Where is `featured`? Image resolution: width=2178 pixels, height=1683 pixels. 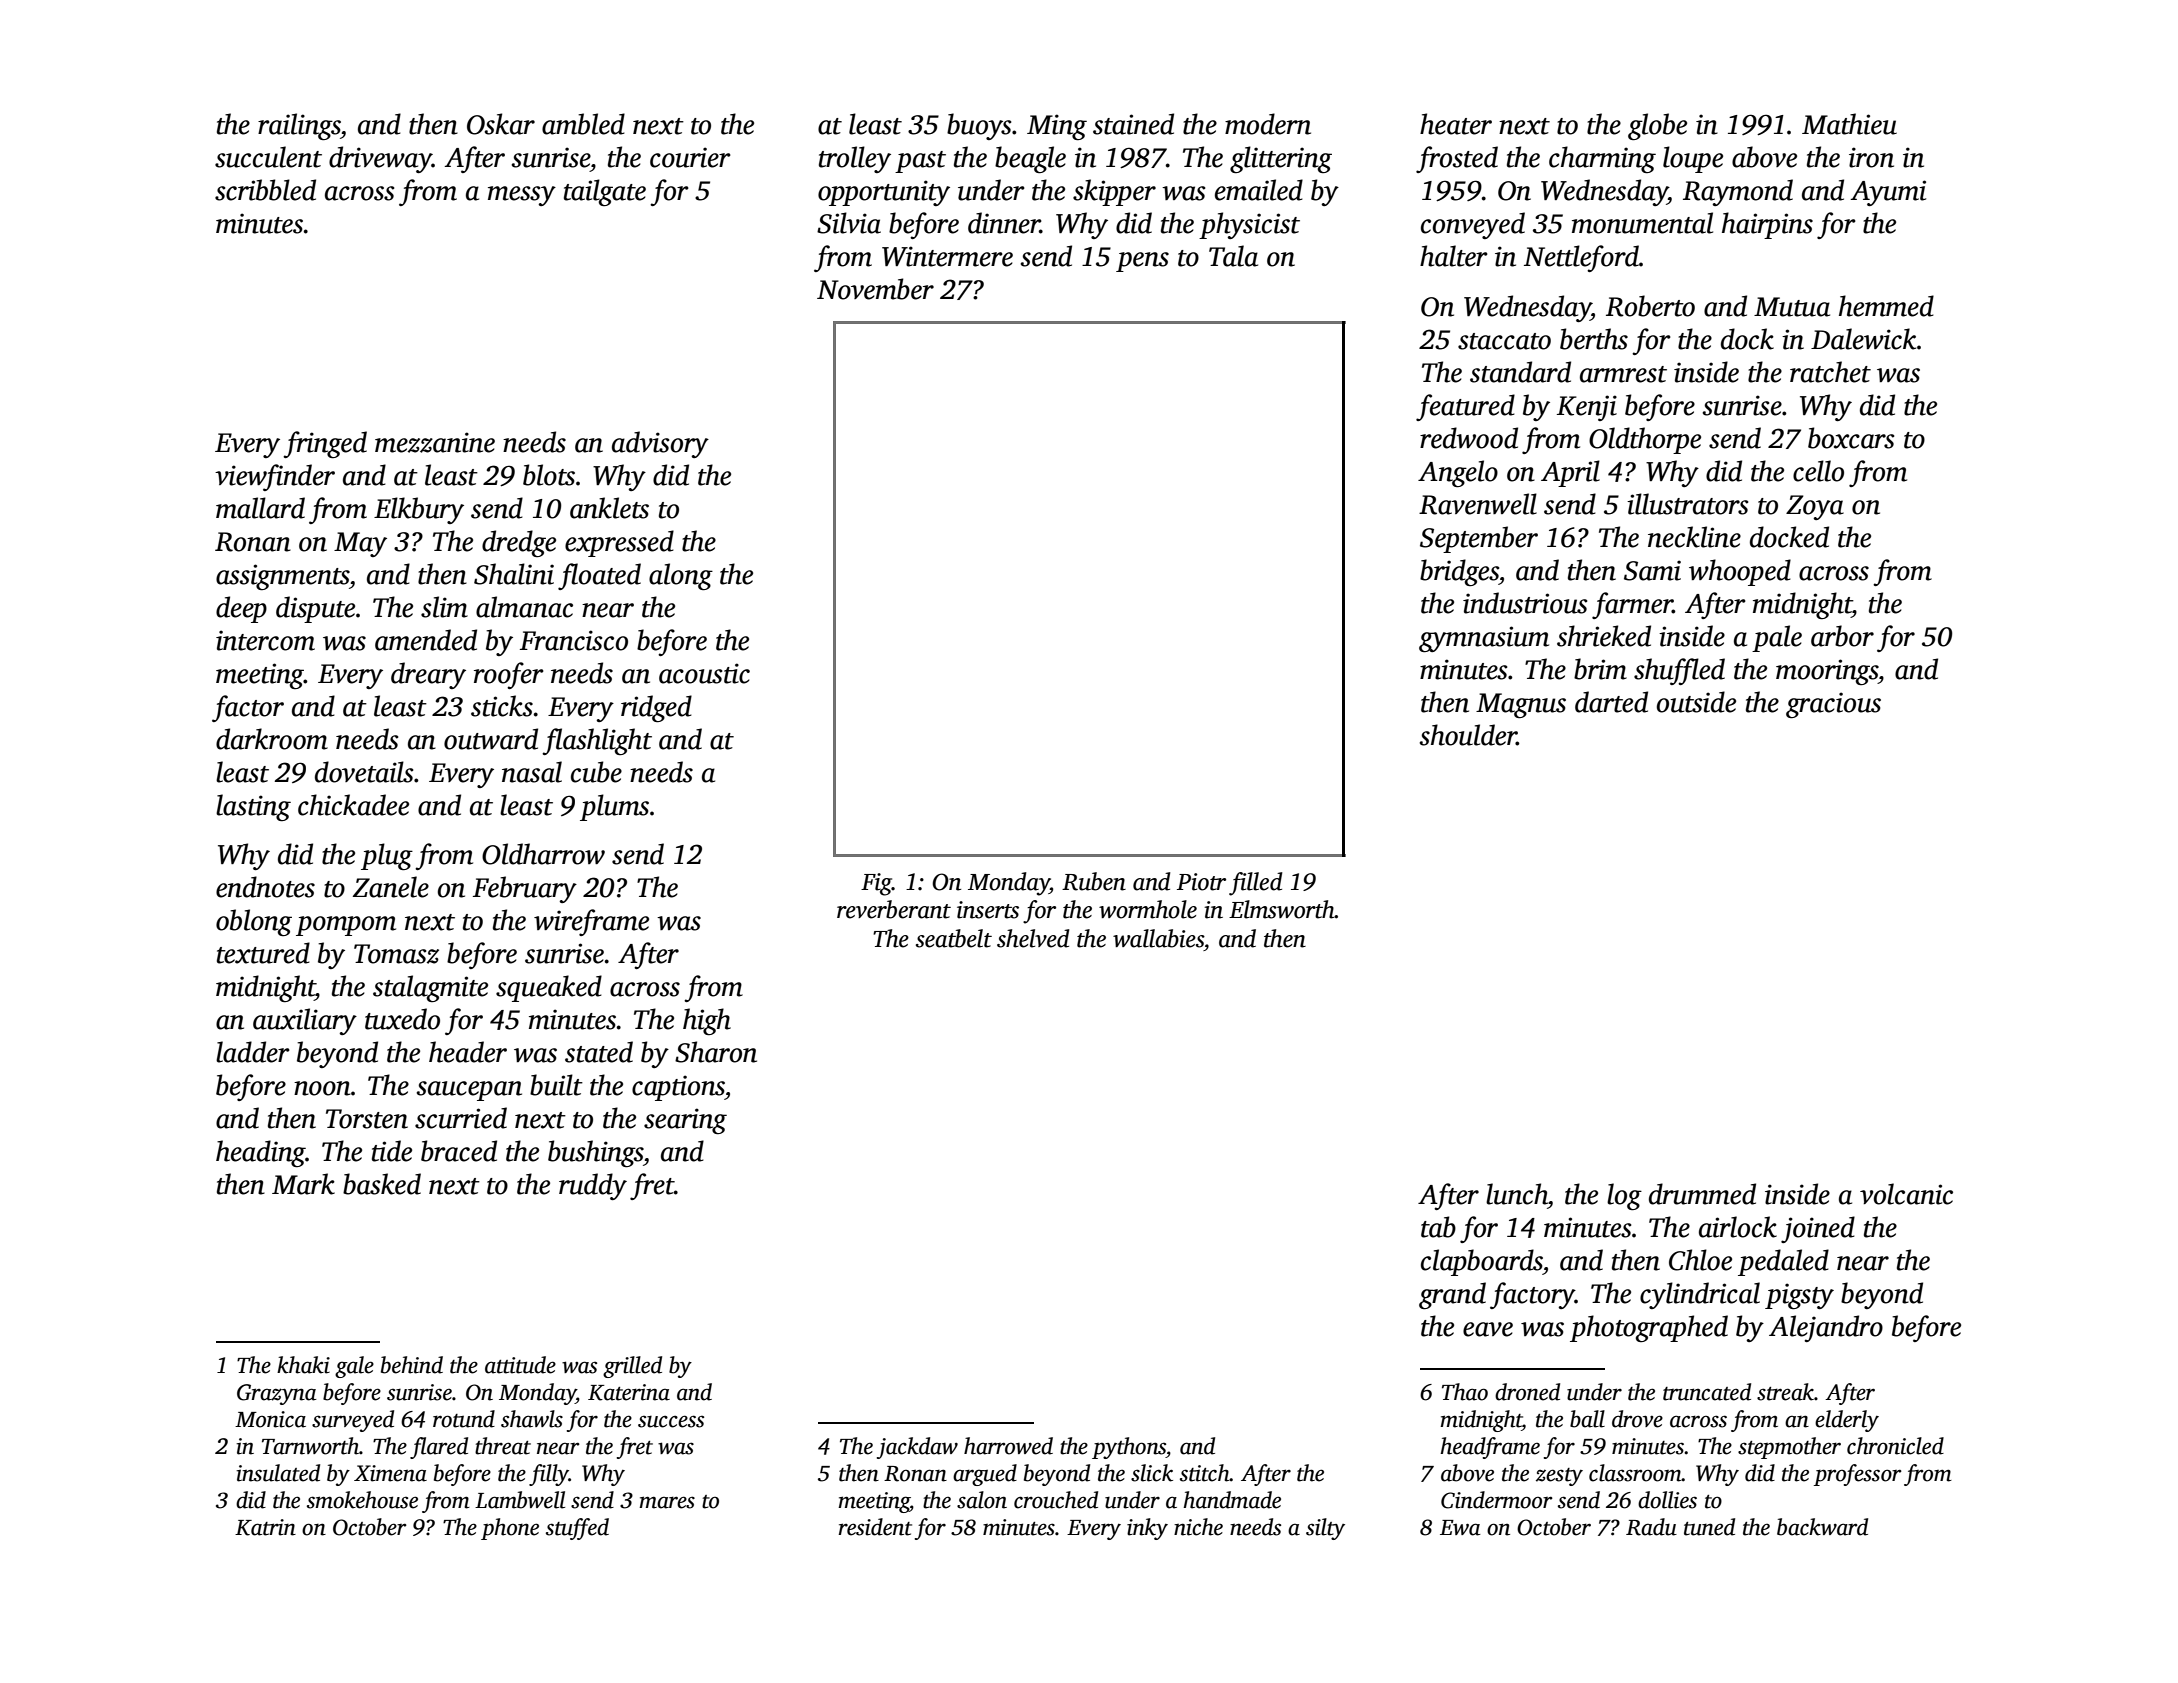 featured is located at coordinates (1465, 407).
